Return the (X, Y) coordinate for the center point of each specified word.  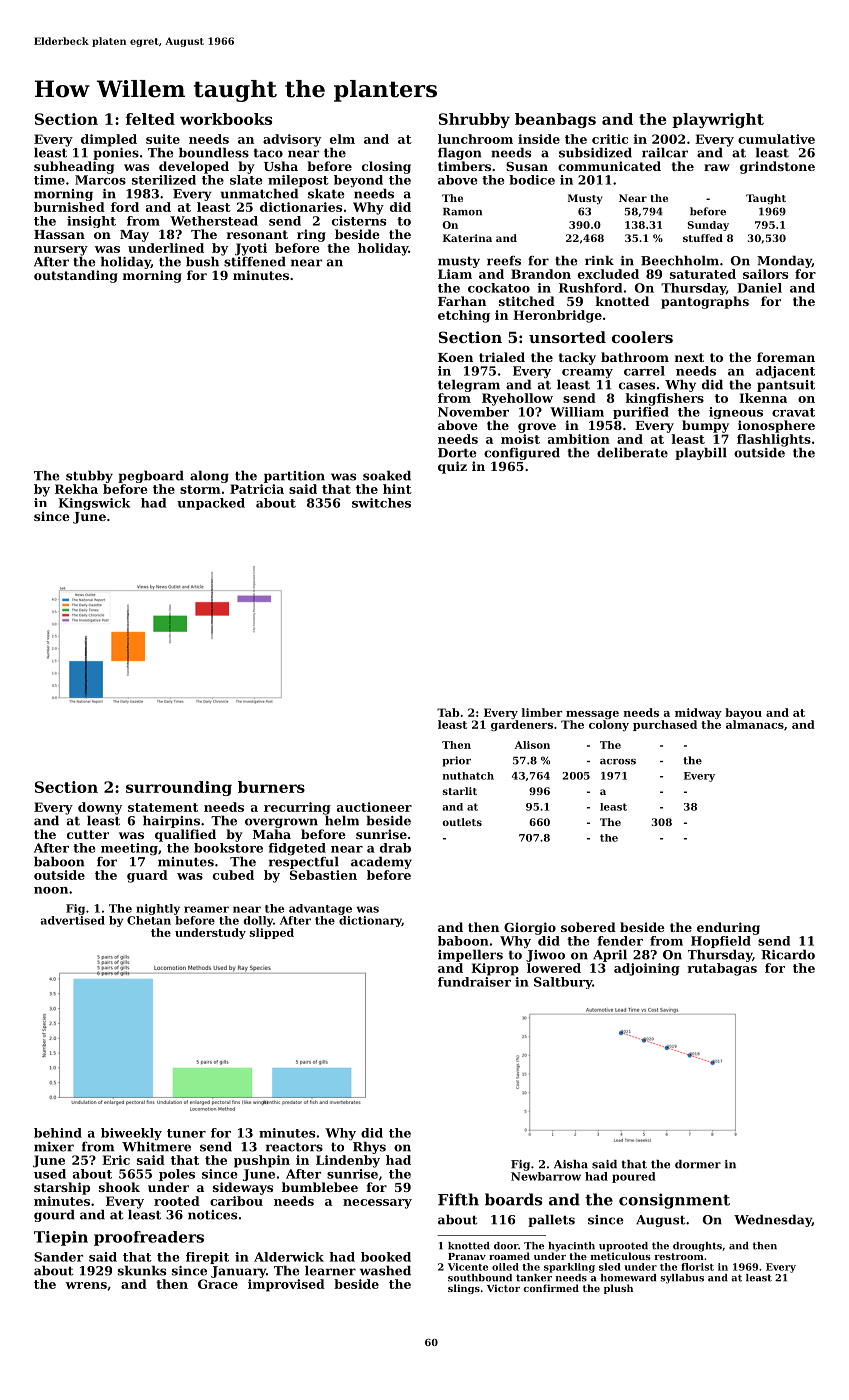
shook (119, 1187)
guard (147, 876)
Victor (503, 1288)
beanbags (555, 120)
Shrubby (474, 120)
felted (150, 119)
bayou (743, 713)
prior (456, 761)
